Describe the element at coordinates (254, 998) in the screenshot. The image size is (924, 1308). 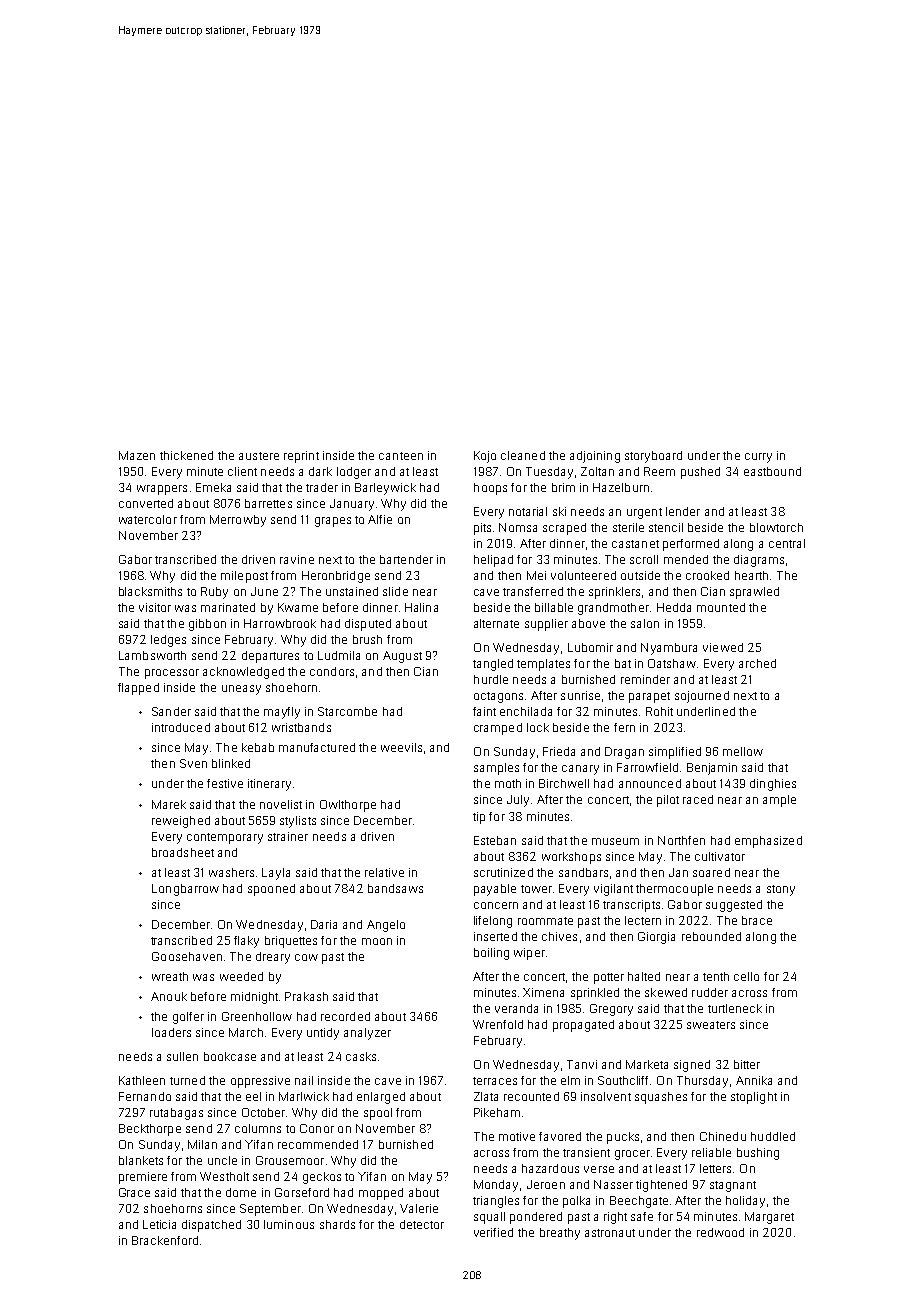
I see `midnight` at that location.
